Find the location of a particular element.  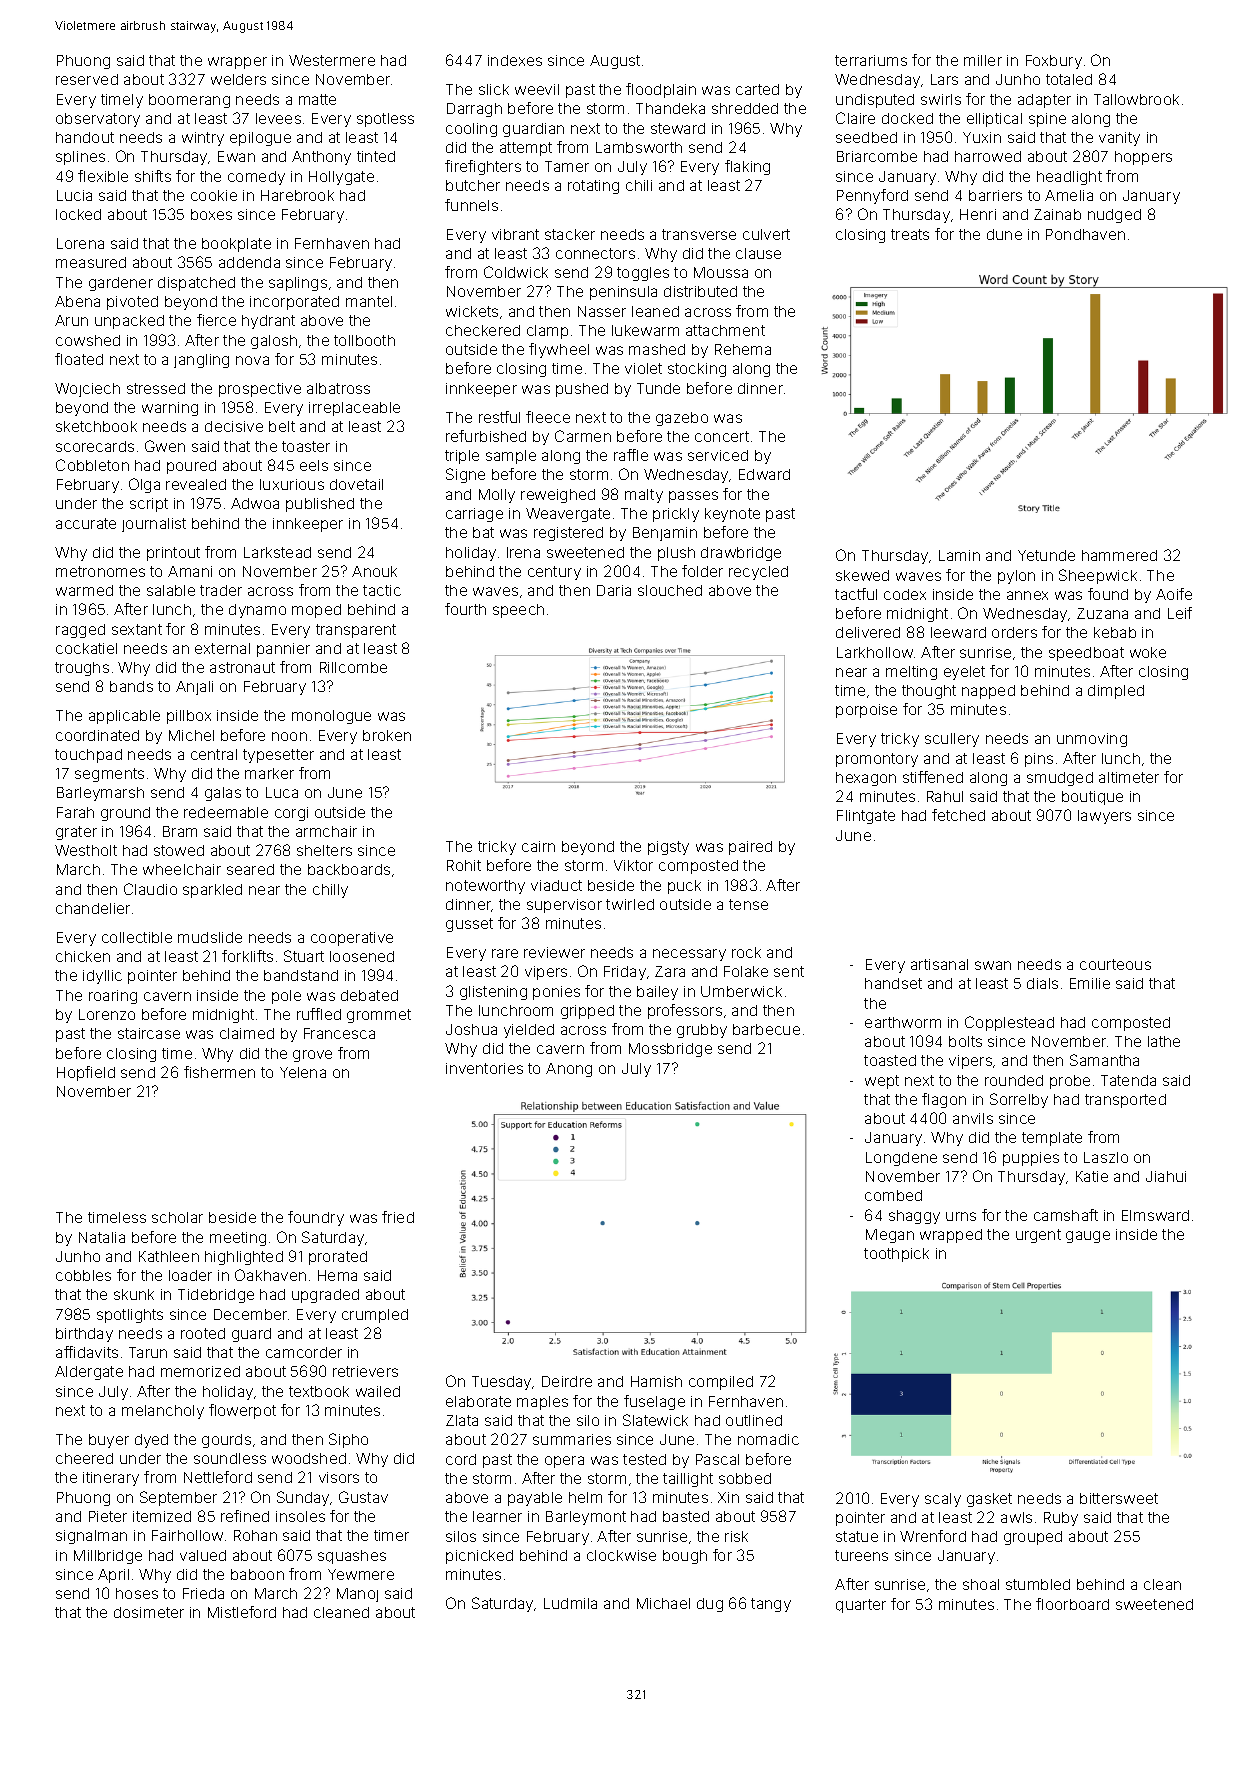

transported is located at coordinates (1125, 1101).
